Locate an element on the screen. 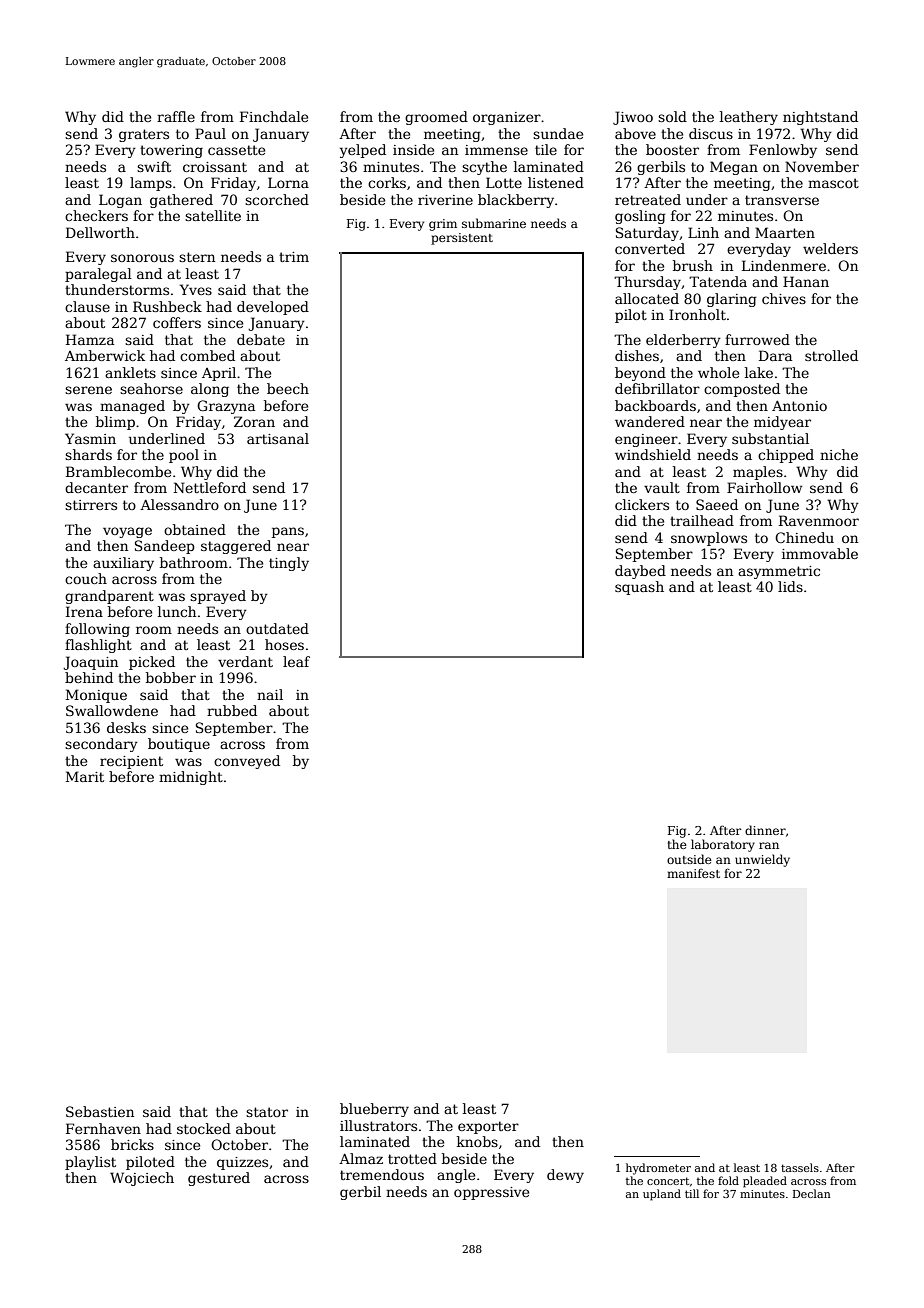 The image size is (924, 1308). lids is located at coordinates (790, 586).
